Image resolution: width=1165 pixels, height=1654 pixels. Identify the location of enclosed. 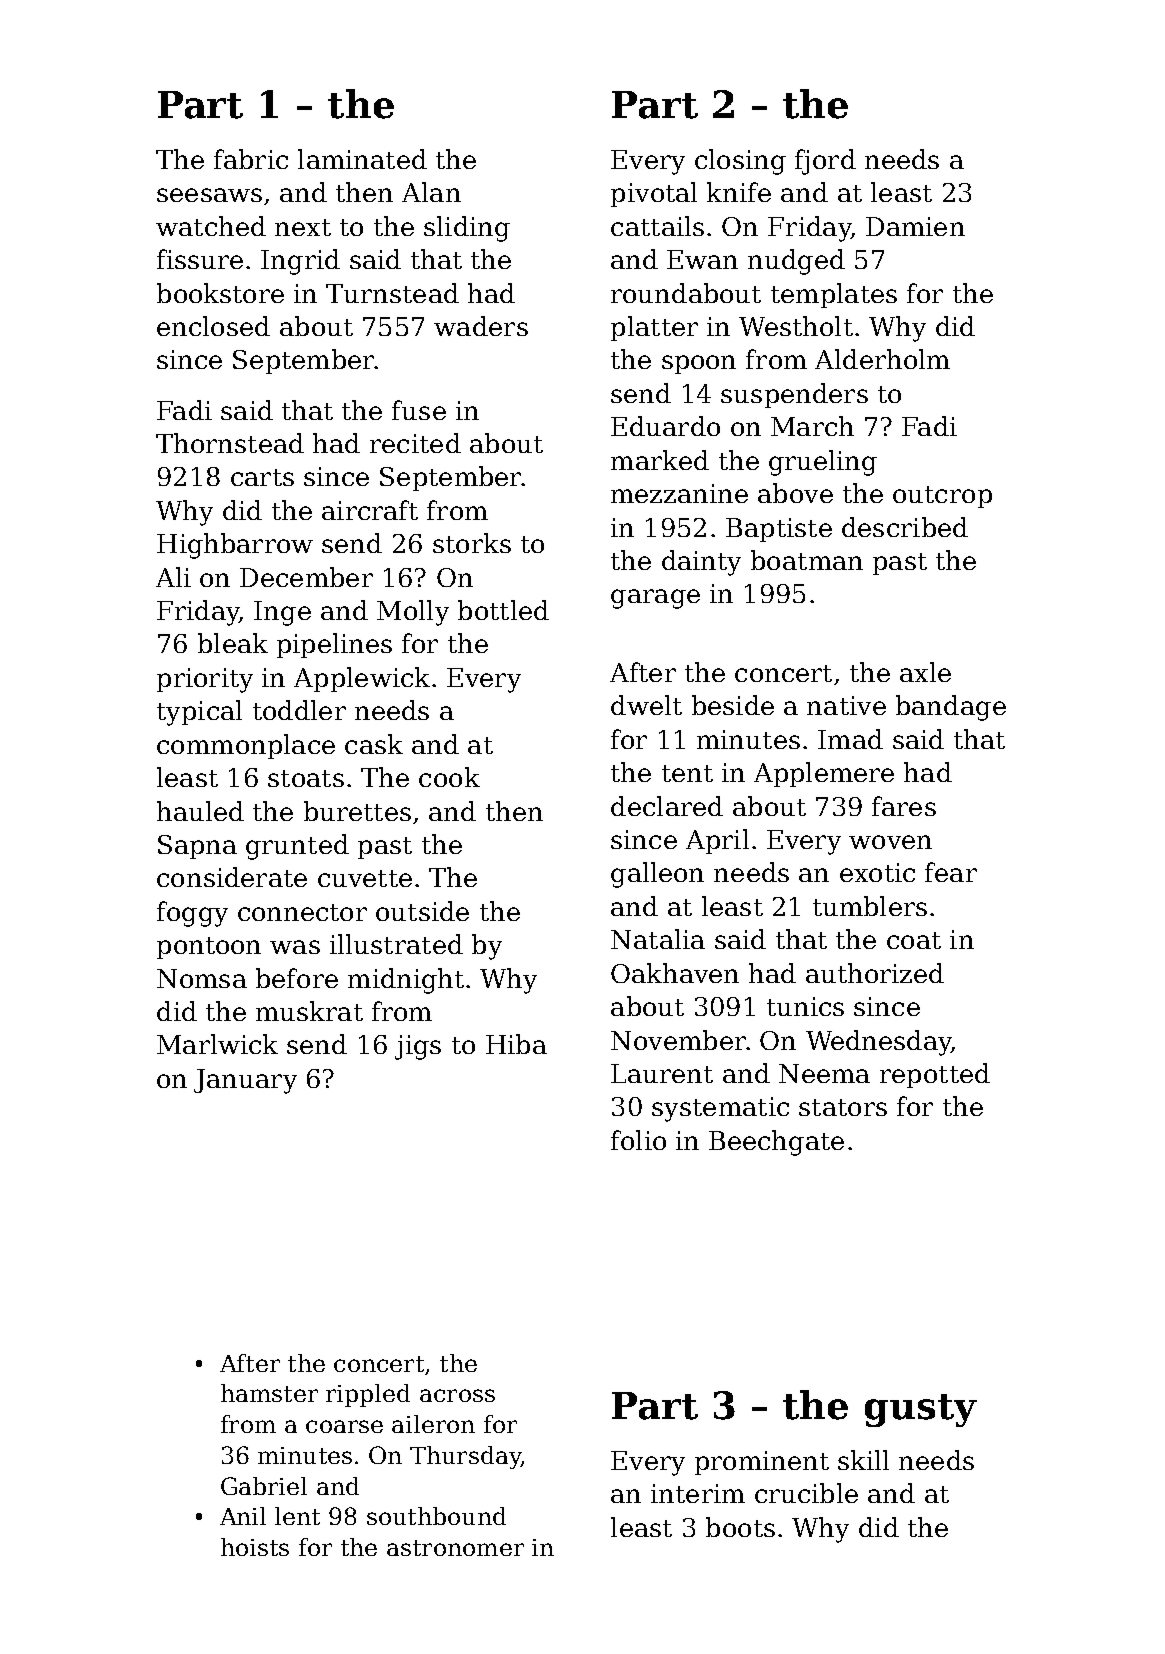
(213, 326).
